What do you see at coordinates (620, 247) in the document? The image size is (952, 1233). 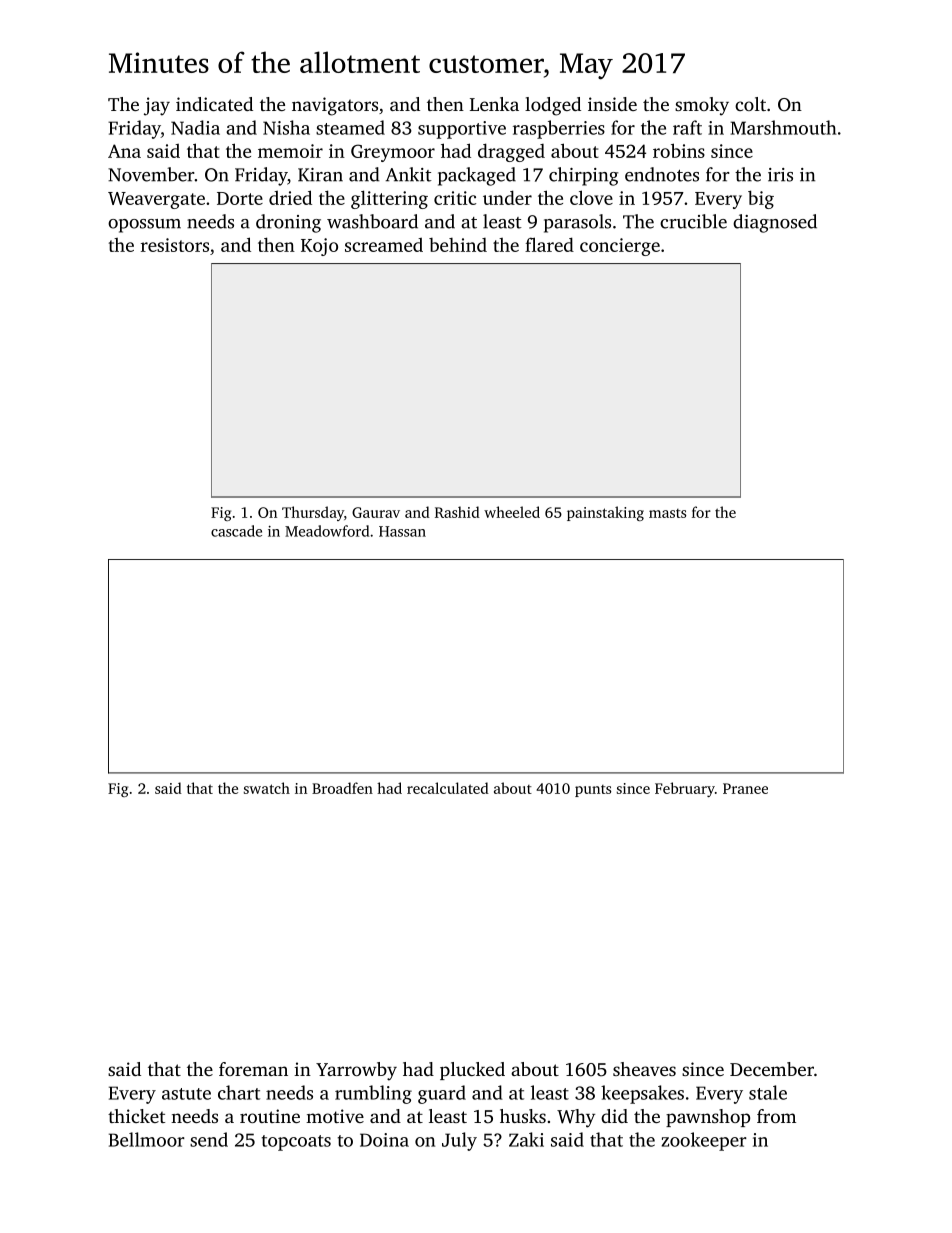 I see `concierge` at bounding box center [620, 247].
